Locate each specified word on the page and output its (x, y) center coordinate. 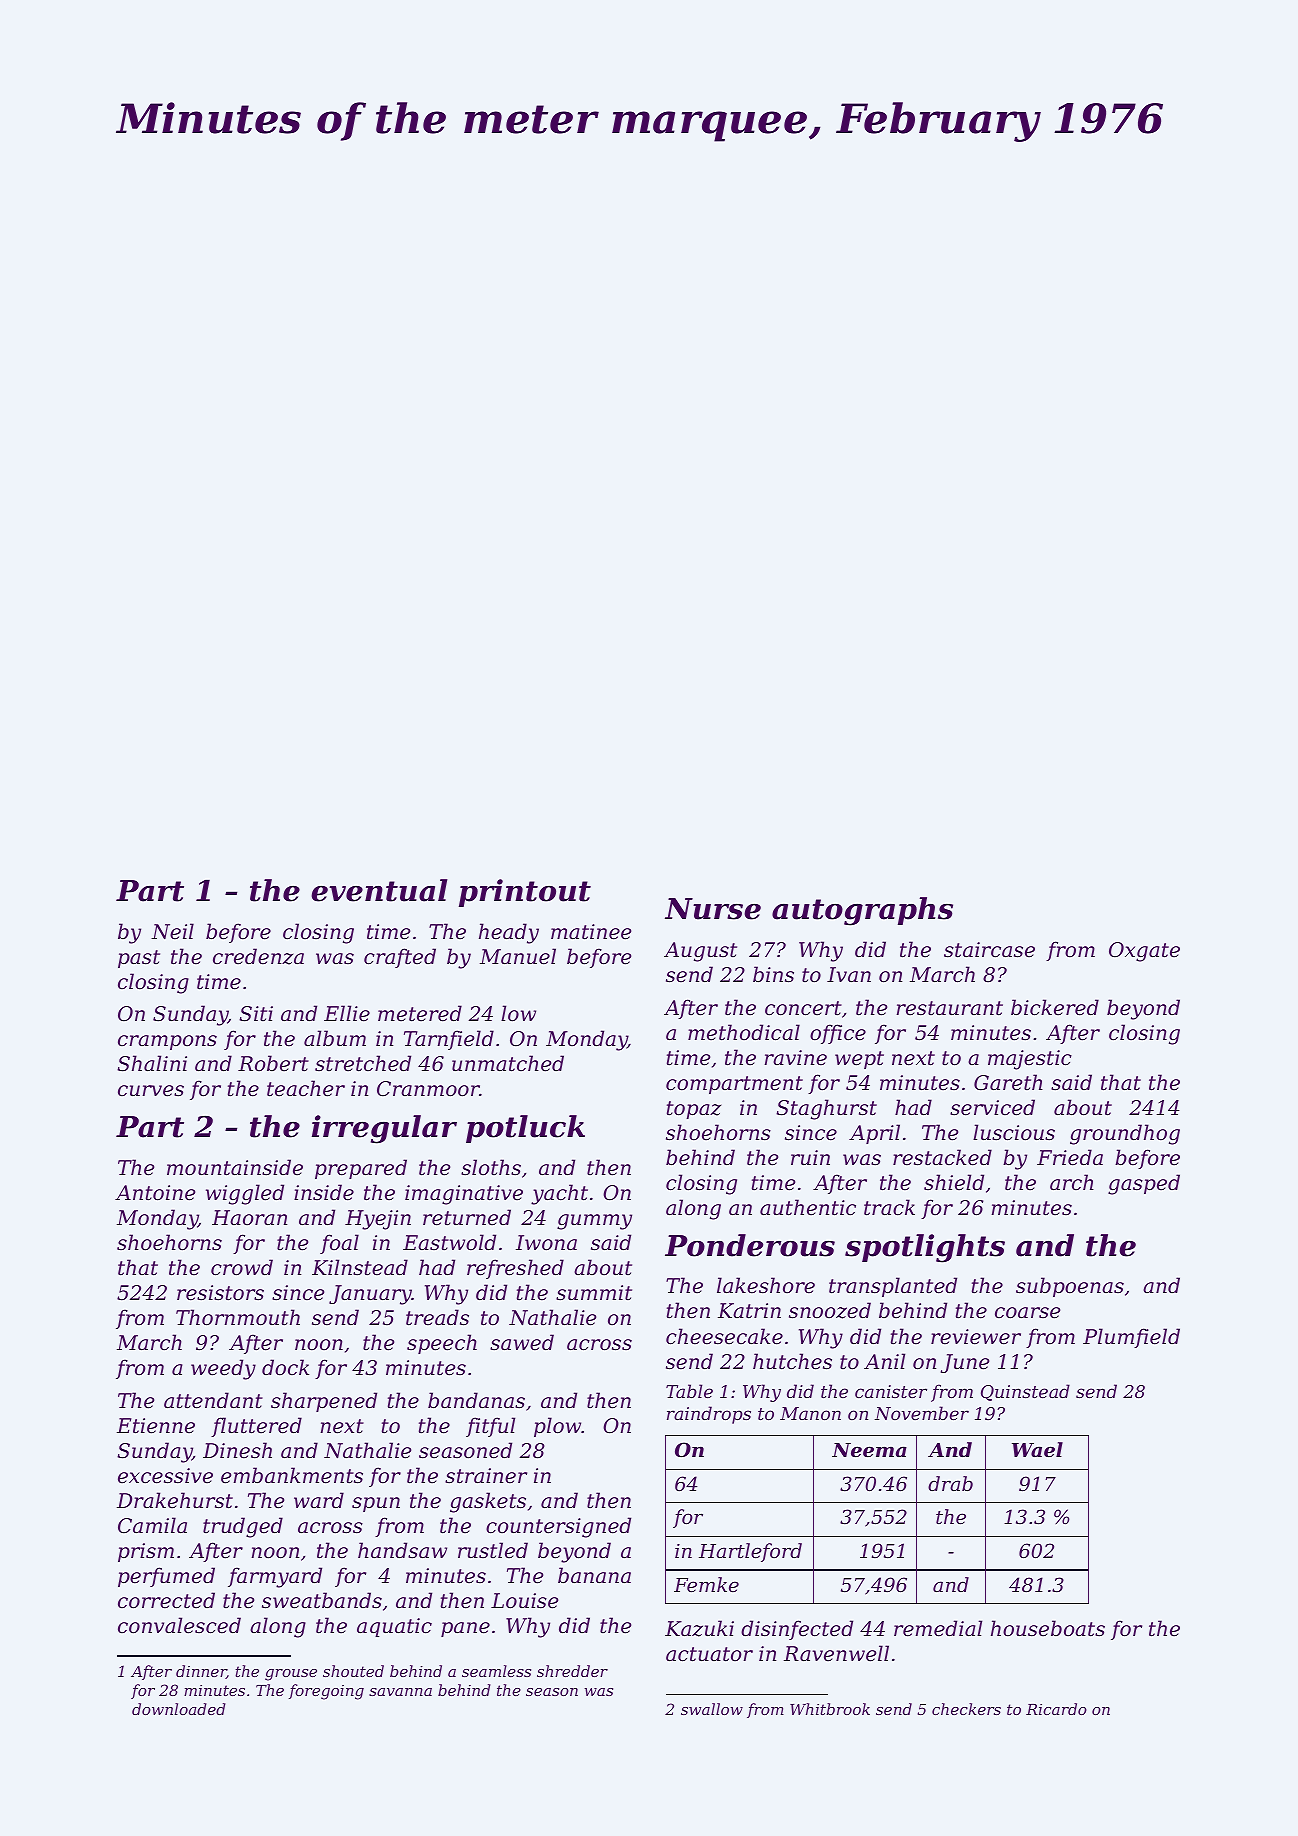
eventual (379, 890)
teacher (306, 1088)
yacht (559, 1194)
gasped (1144, 1184)
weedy (223, 1369)
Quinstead (1025, 1392)
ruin (810, 1158)
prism (146, 1552)
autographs (862, 911)
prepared (361, 1169)
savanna (400, 1692)
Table (689, 1391)
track (889, 1207)
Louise (524, 1601)
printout (525, 893)
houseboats (1048, 1628)
